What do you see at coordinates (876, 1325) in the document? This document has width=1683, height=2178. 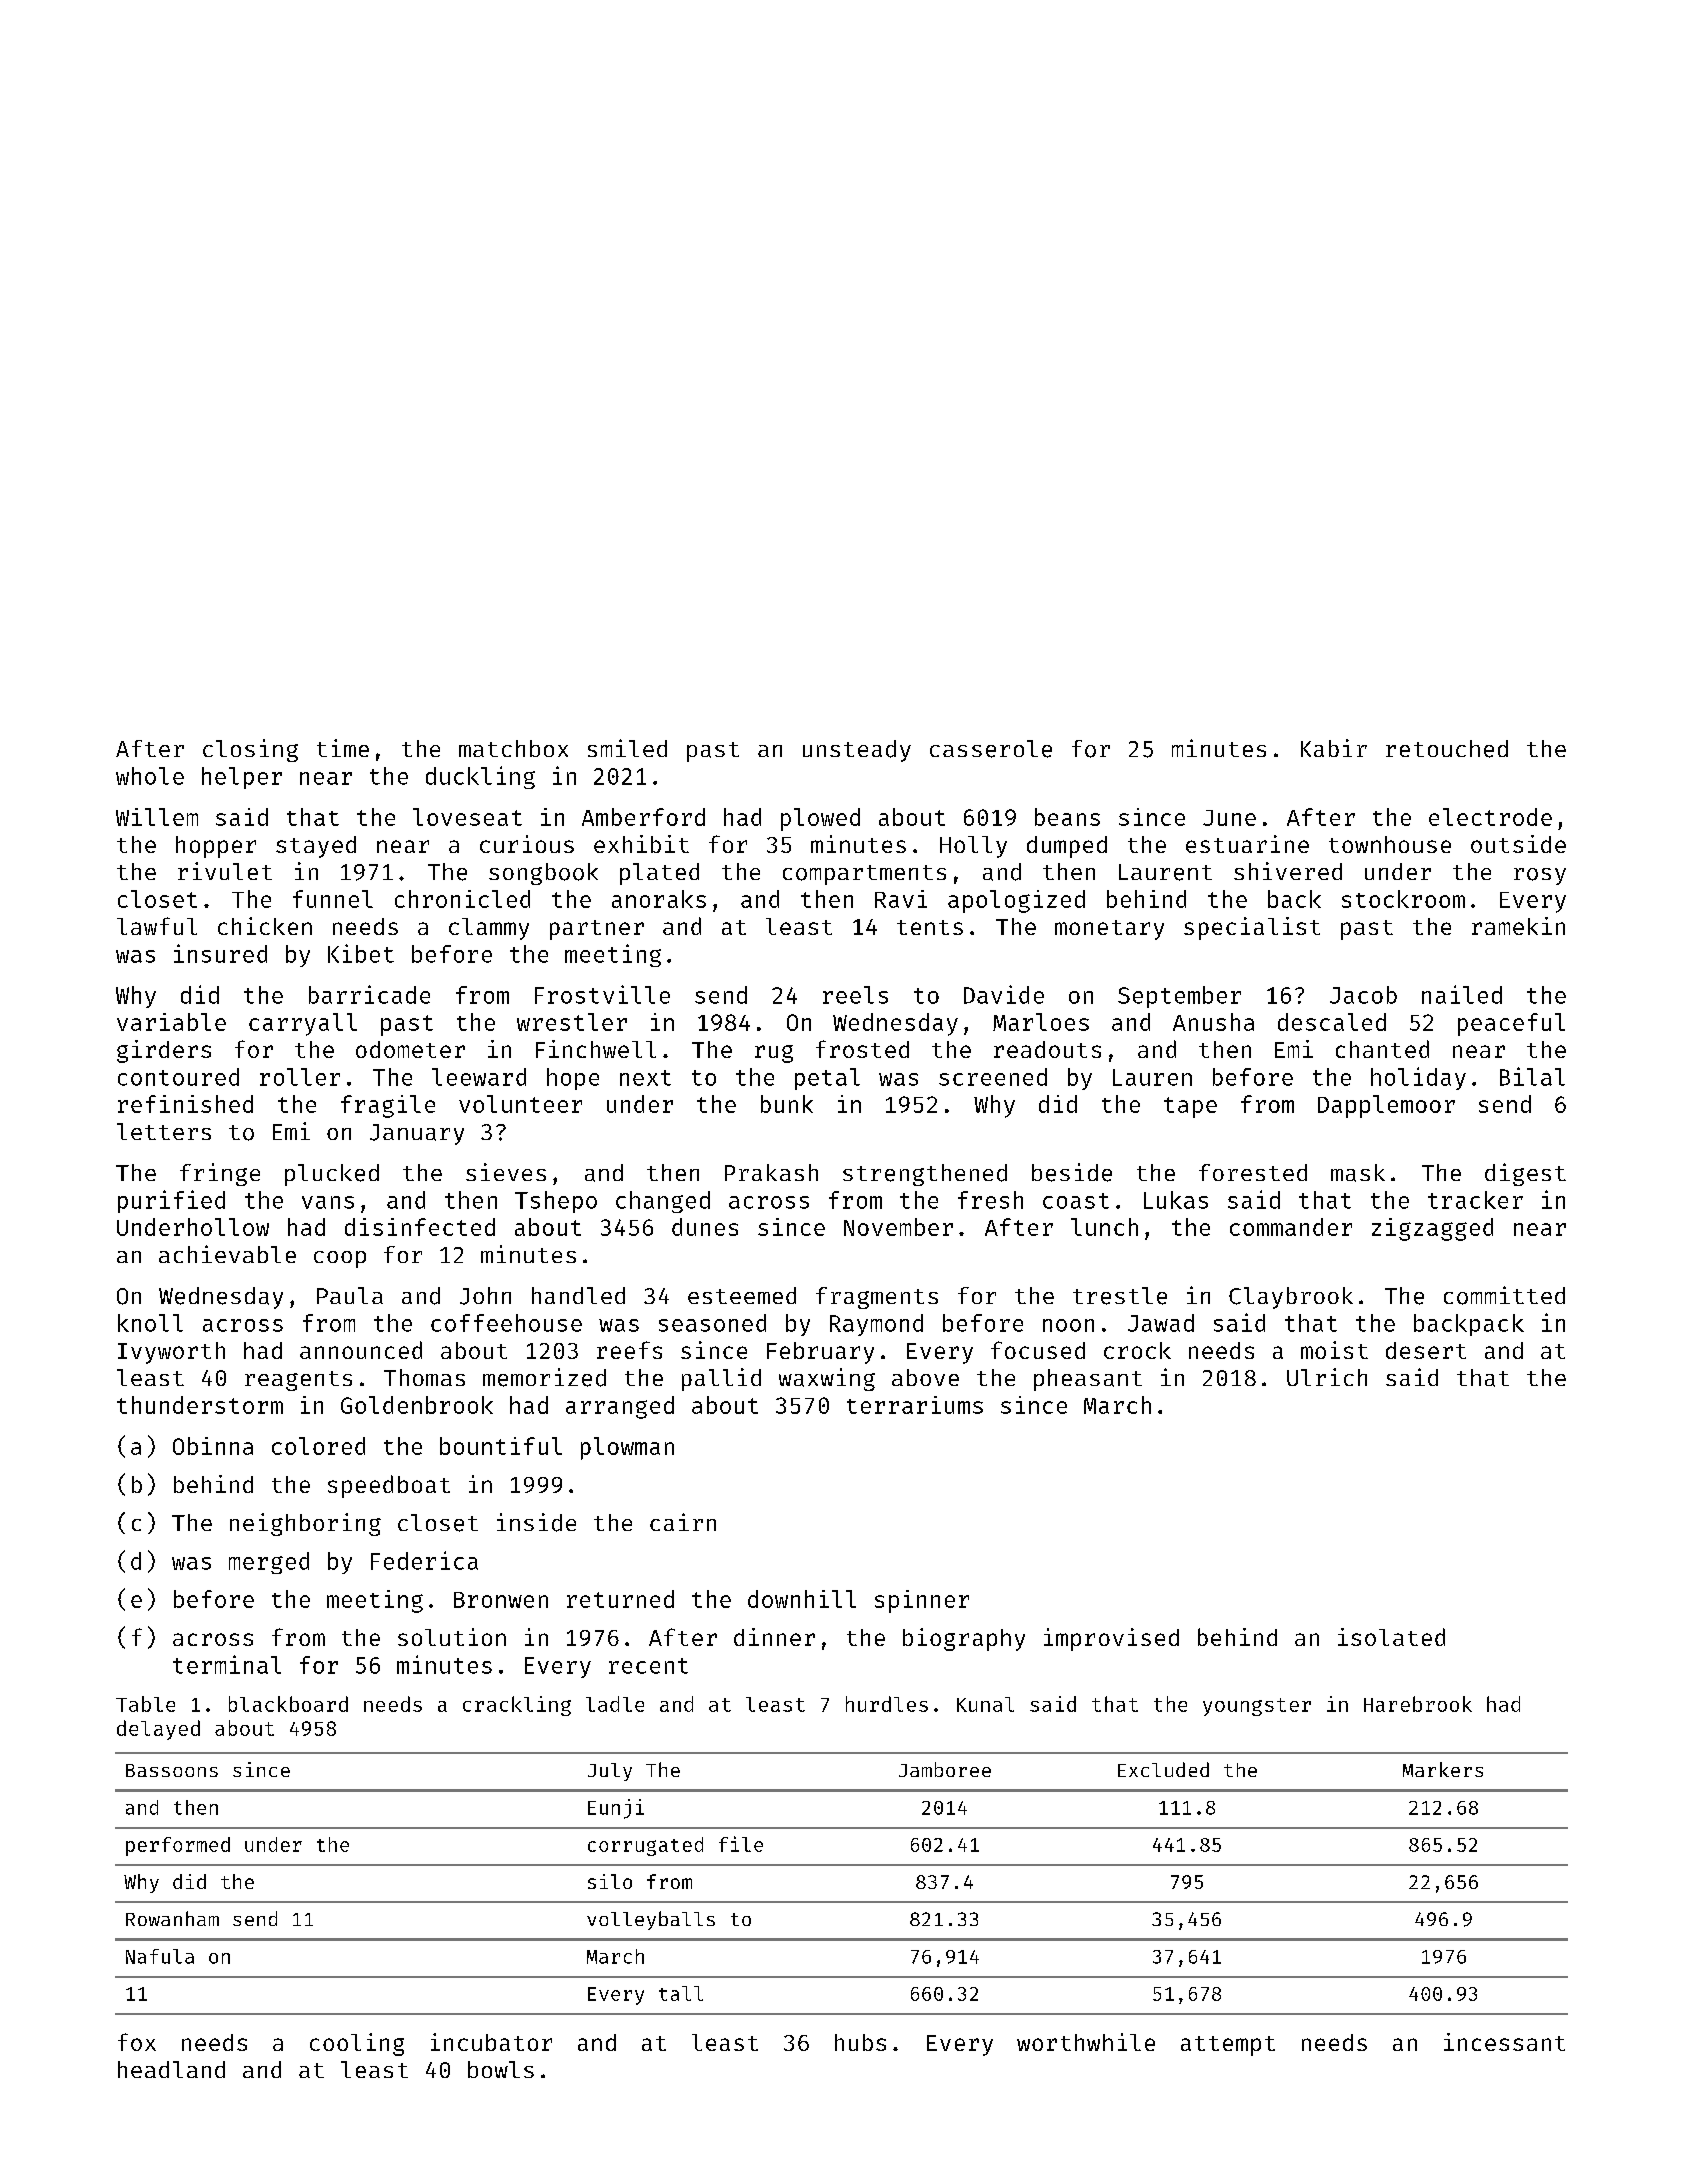 I see `Raymond` at bounding box center [876, 1325].
